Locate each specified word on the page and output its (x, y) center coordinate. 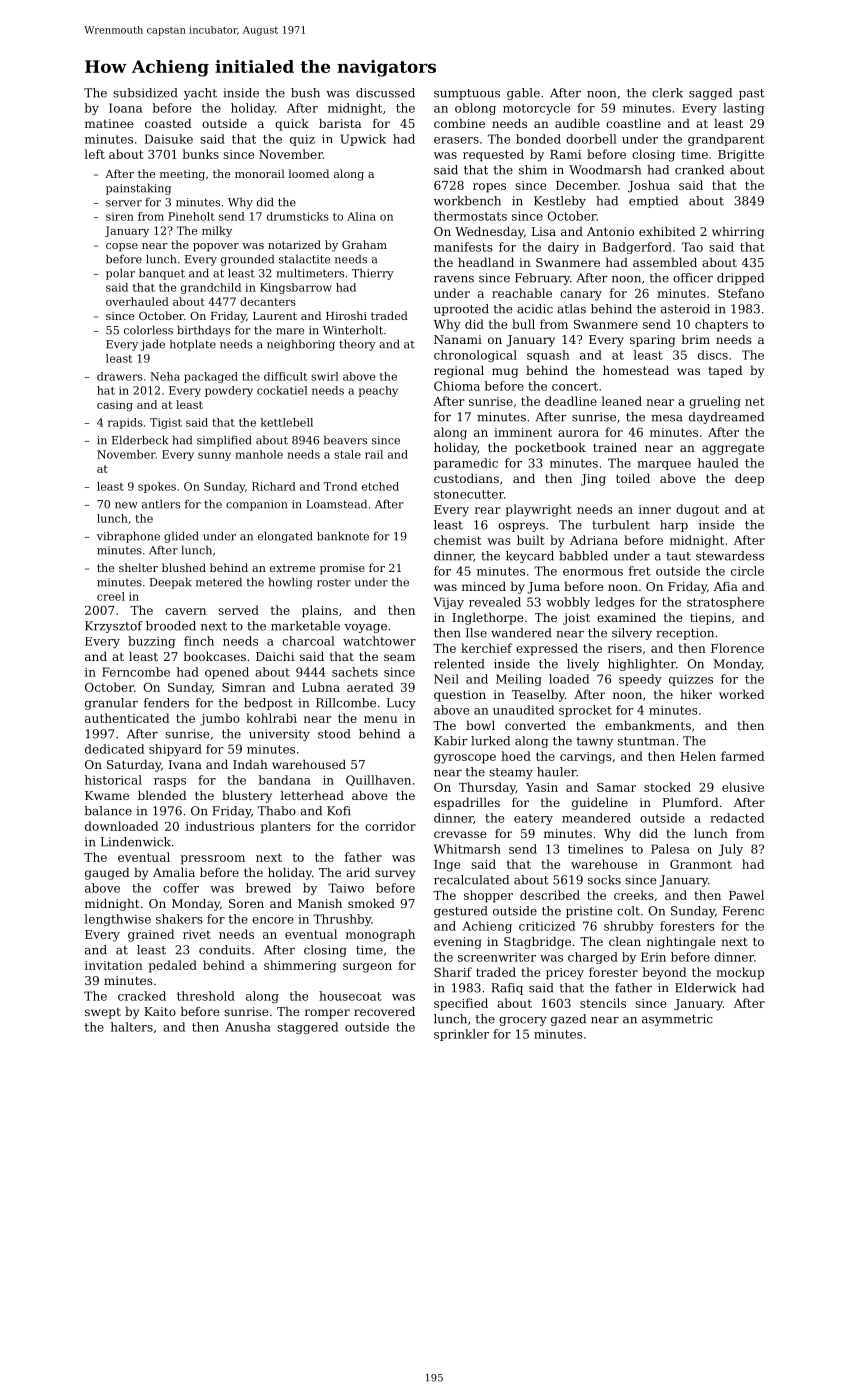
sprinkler (461, 1035)
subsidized (145, 93)
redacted (737, 818)
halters (132, 1027)
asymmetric (677, 1020)
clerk (667, 93)
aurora (578, 433)
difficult (286, 376)
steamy (511, 773)
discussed (385, 93)
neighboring (301, 345)
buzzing (152, 642)
